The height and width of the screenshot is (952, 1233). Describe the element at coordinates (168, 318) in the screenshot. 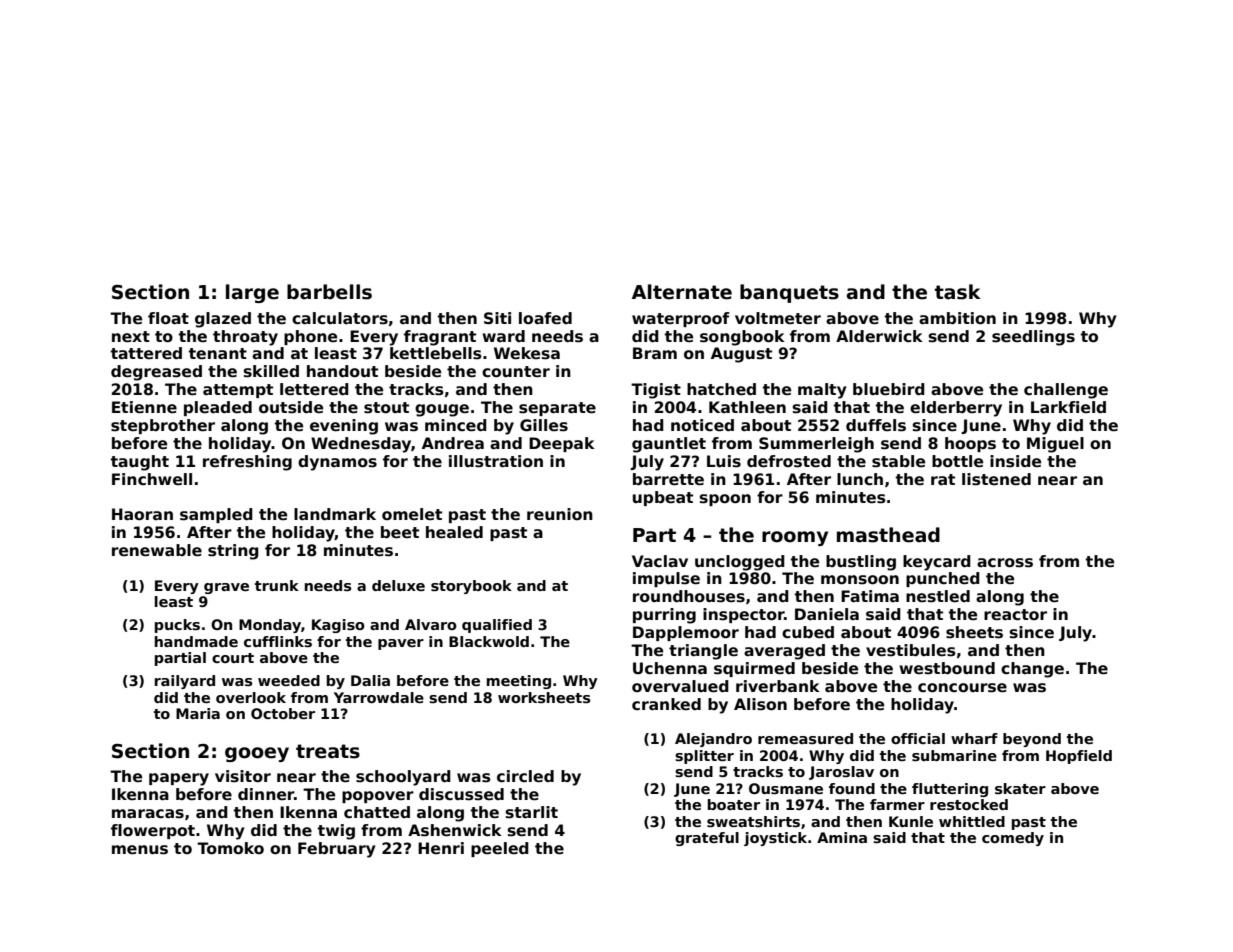

I see `float` at that location.
